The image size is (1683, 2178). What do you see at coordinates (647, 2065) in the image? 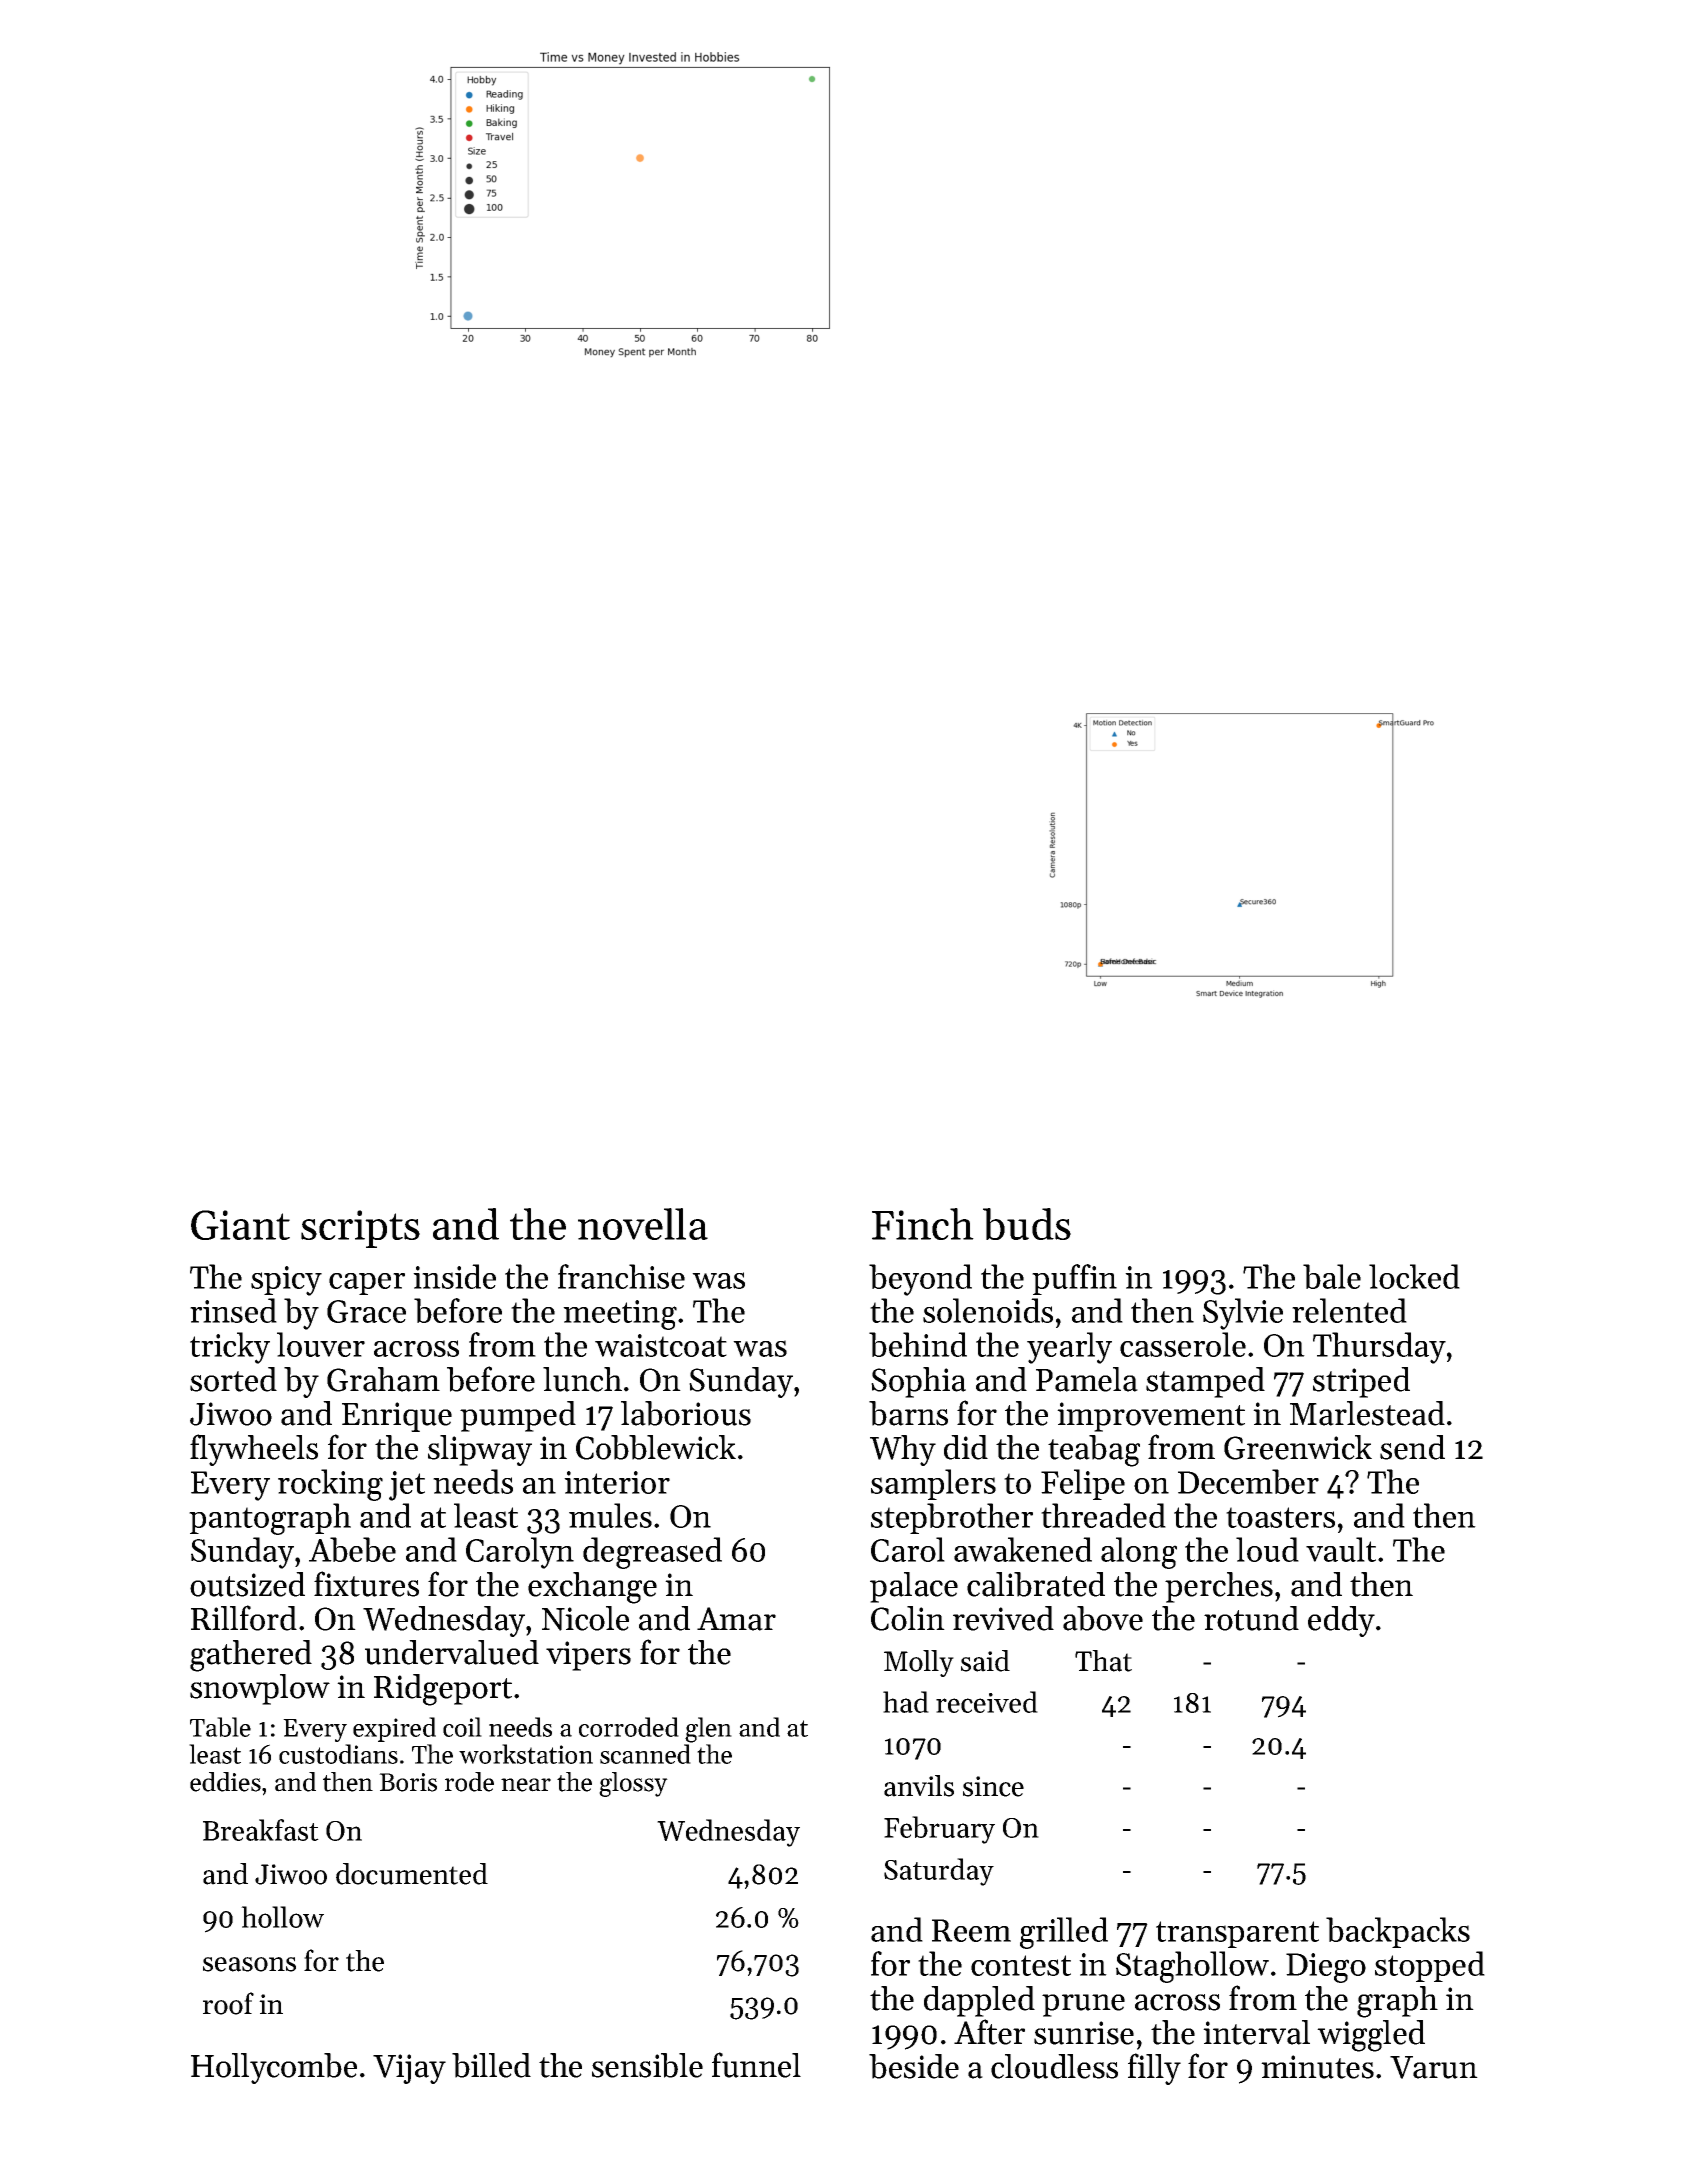
I see `sensible` at bounding box center [647, 2065].
